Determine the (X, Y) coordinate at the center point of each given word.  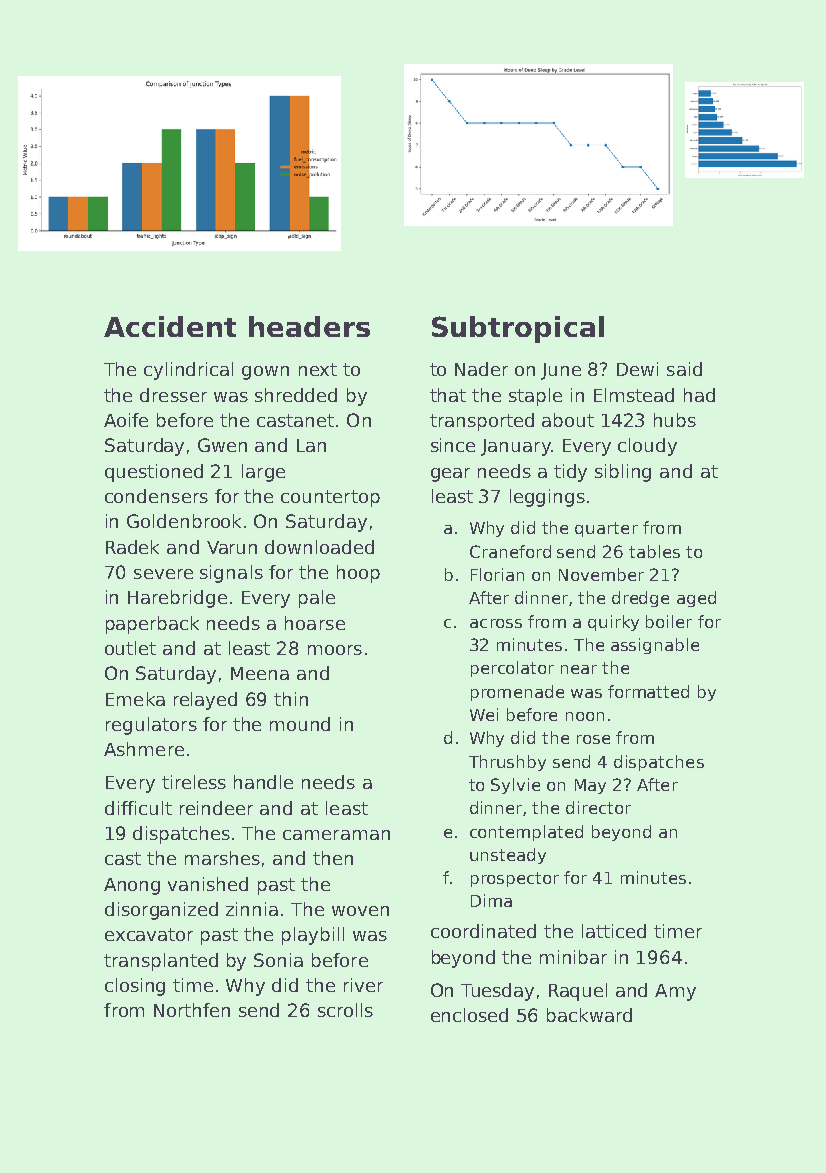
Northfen (192, 1010)
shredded (296, 395)
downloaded (319, 547)
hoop (358, 574)
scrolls (345, 1010)
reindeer (216, 808)
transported (482, 422)
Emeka (135, 699)
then (333, 858)
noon (585, 716)
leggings (547, 498)
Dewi (637, 369)
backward (589, 1015)
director (598, 807)
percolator (512, 669)
